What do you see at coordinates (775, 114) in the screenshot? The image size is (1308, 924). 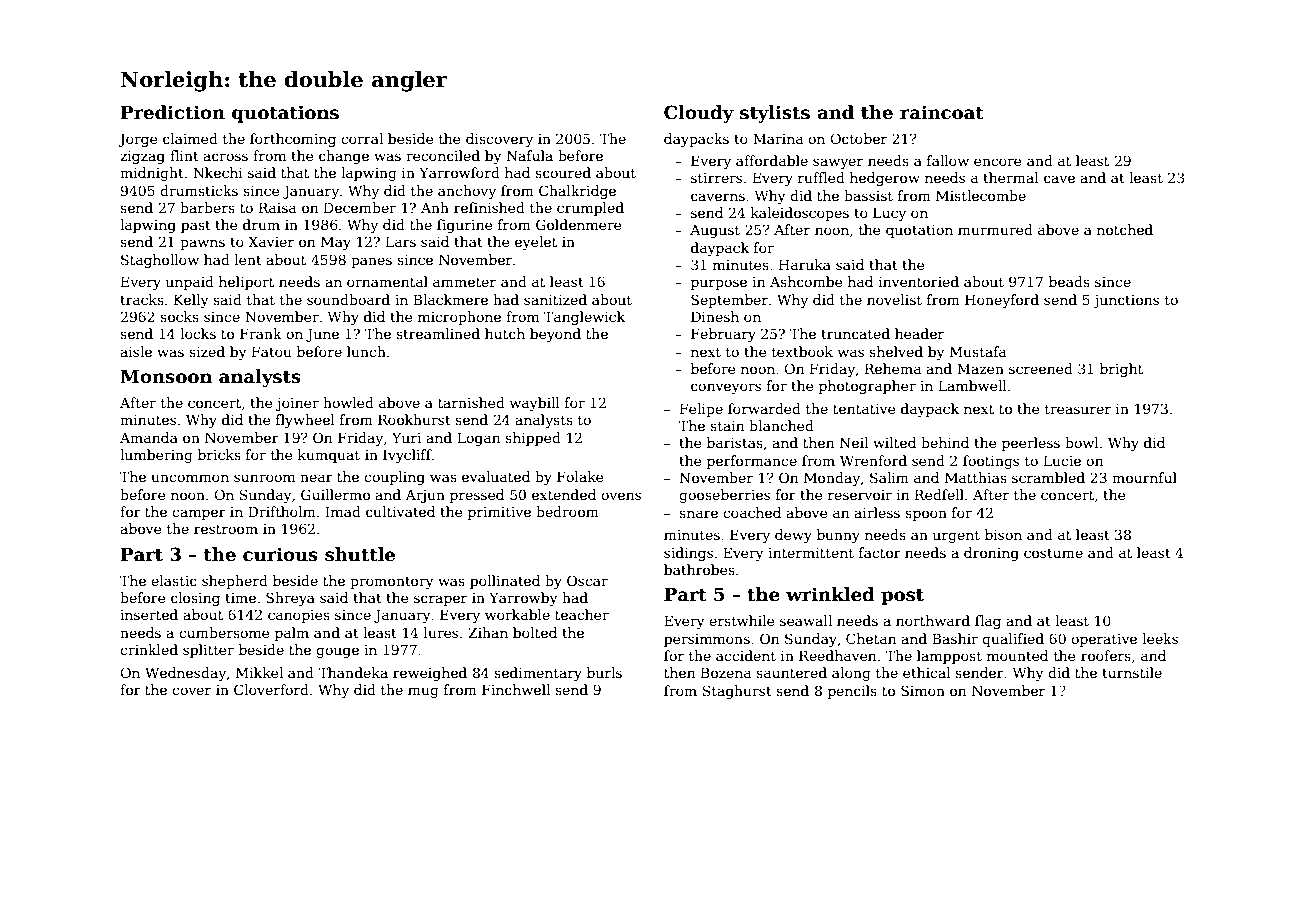 I see `stylists` at bounding box center [775, 114].
